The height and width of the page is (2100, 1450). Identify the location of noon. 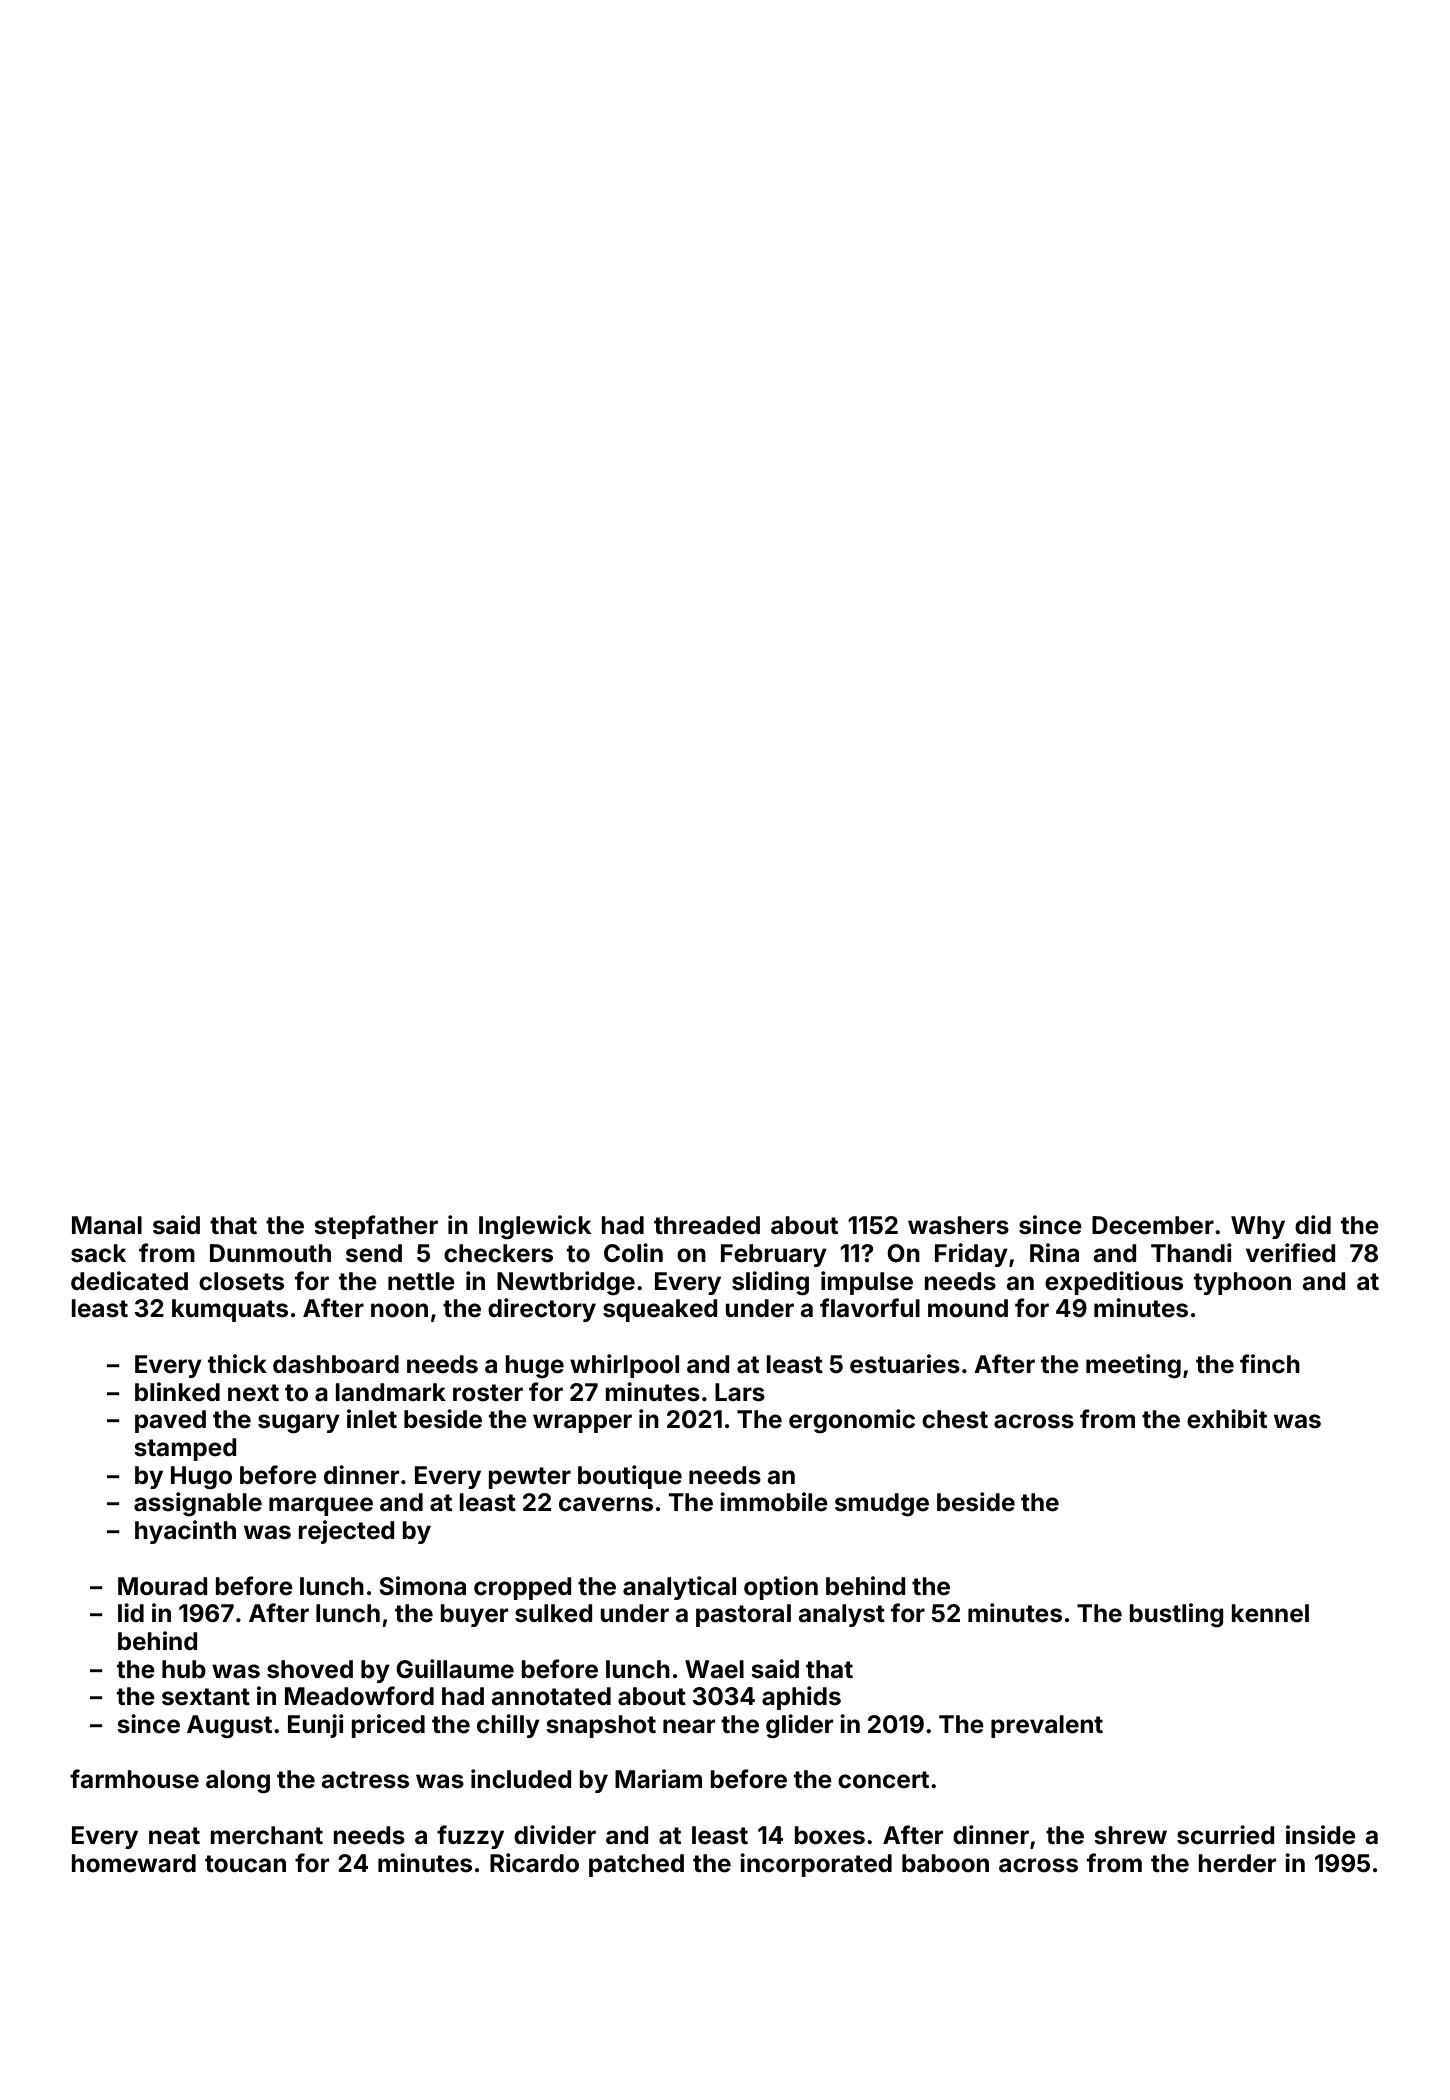
(399, 1310).
